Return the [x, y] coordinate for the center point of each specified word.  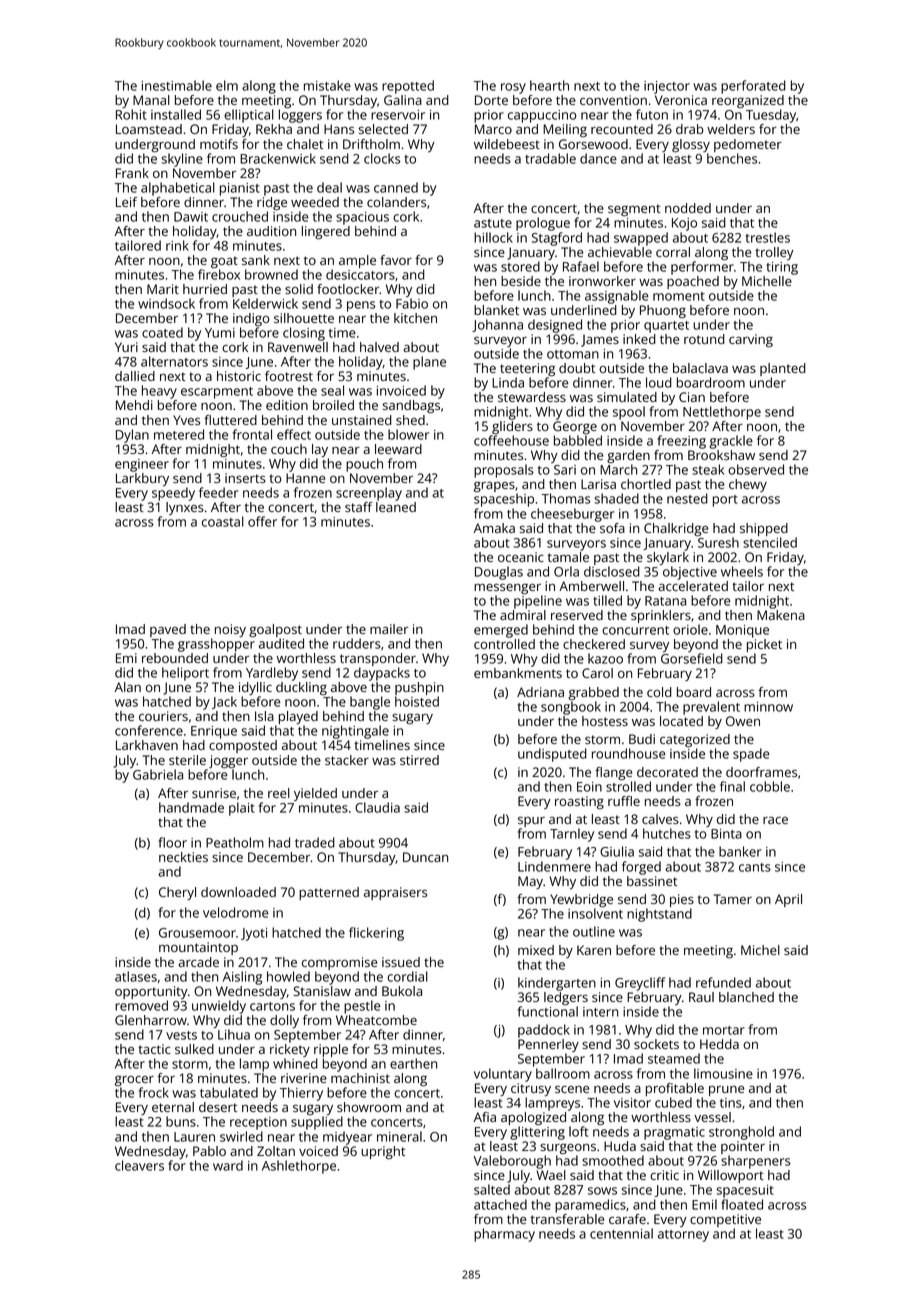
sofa [612, 528]
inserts [245, 478]
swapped [641, 239]
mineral [399, 1136]
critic [664, 1175]
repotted [408, 87]
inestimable [177, 85]
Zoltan [276, 1151]
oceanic [521, 557]
